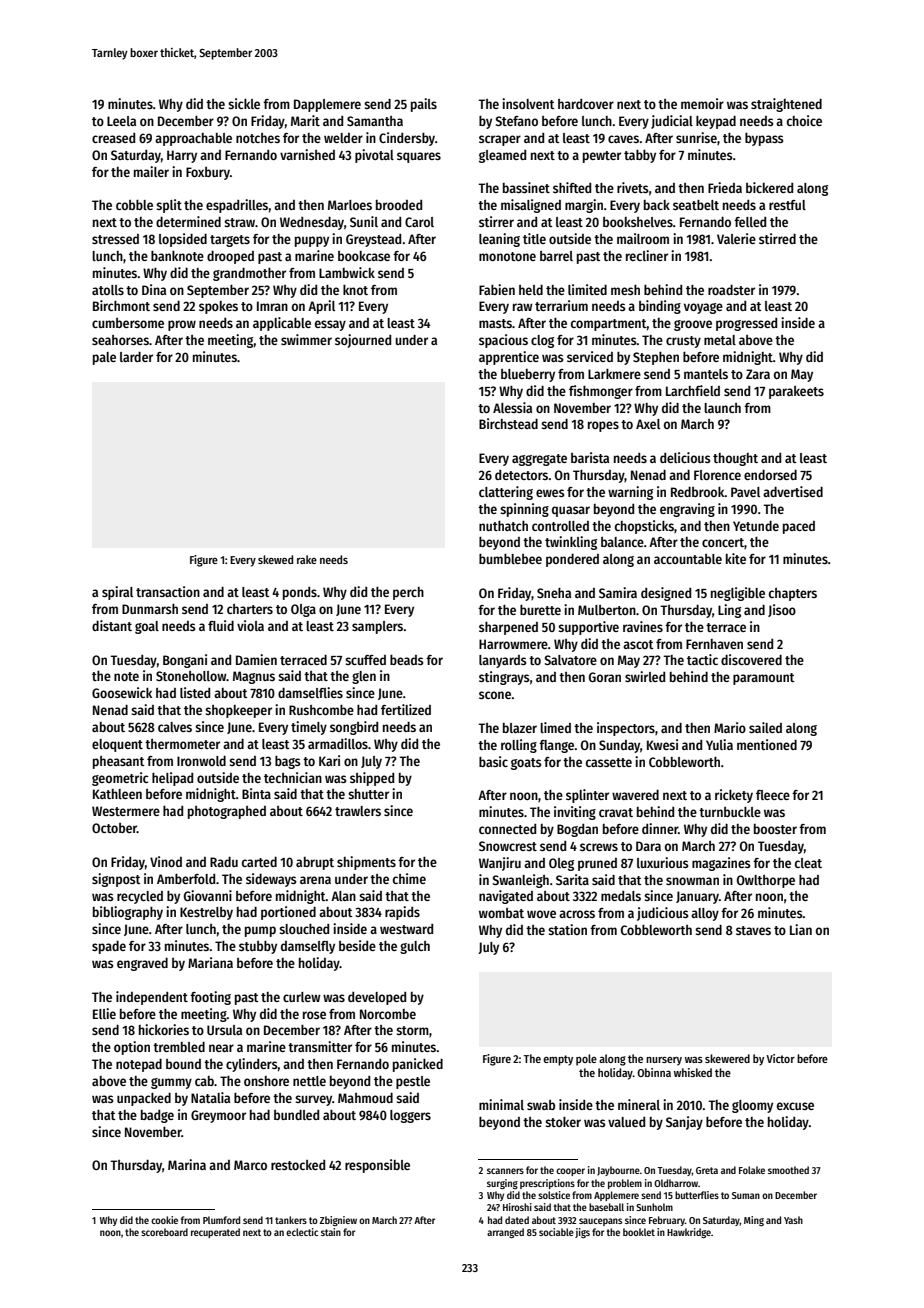  What do you see at coordinates (722, 408) in the screenshot?
I see `launch` at bounding box center [722, 408].
